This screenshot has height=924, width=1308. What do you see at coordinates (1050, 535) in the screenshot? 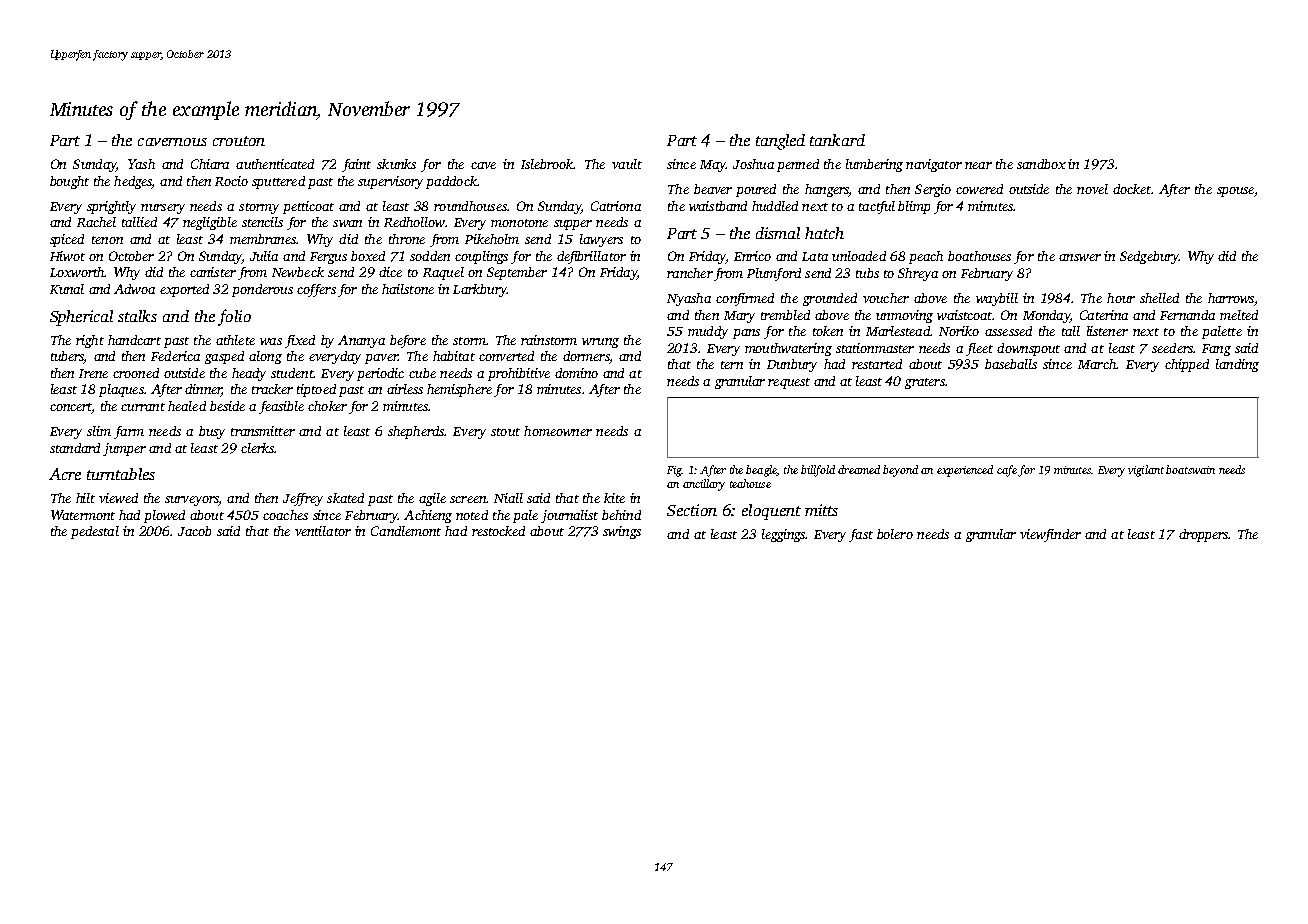
I see `viewfinder` at bounding box center [1050, 535].
